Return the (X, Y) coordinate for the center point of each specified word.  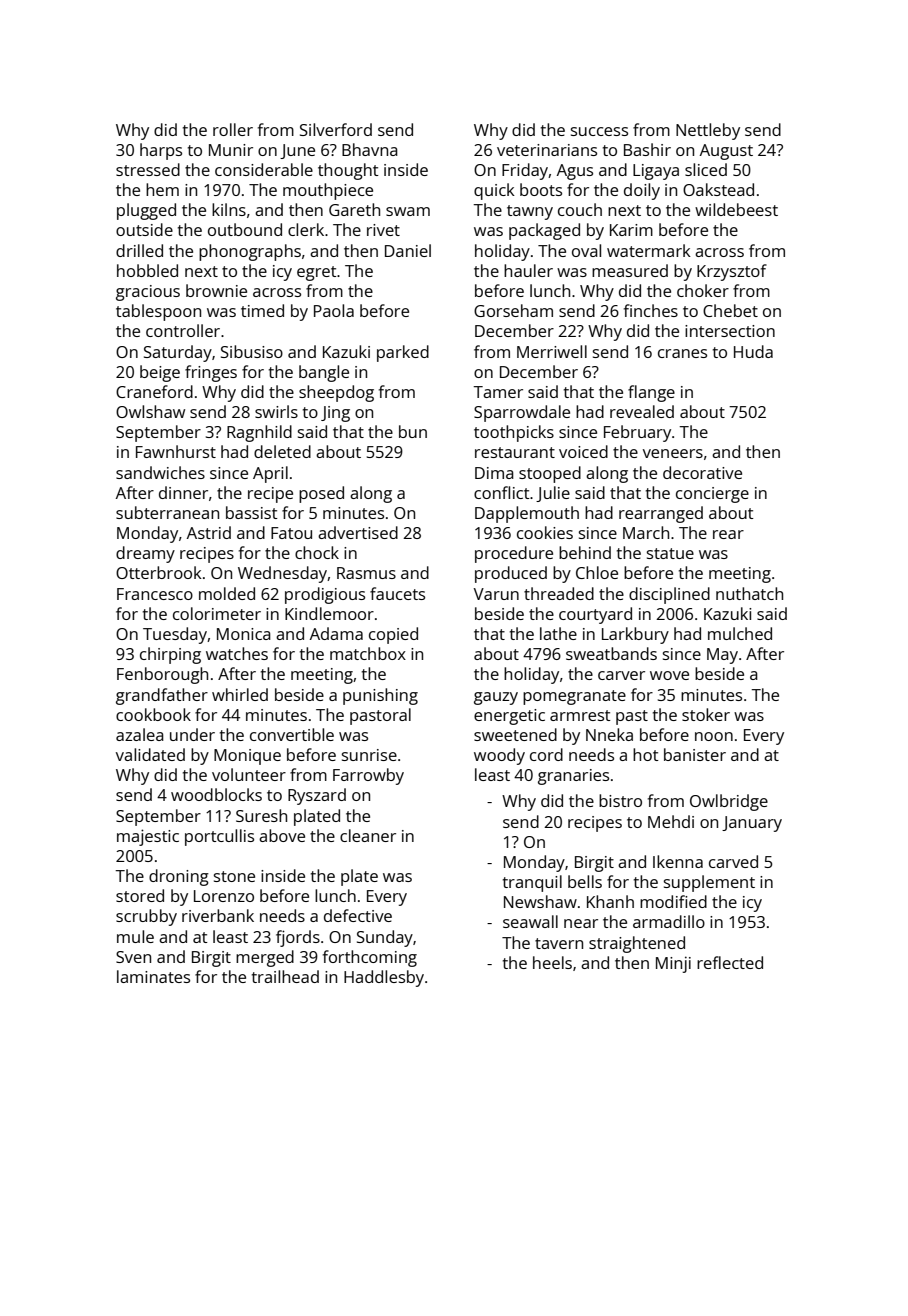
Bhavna (370, 149)
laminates (153, 976)
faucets (397, 593)
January (752, 824)
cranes (682, 353)
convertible (292, 734)
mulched (740, 633)
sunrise (369, 755)
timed (262, 310)
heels (552, 962)
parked (403, 353)
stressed (148, 169)
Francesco (155, 594)
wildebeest (736, 209)
